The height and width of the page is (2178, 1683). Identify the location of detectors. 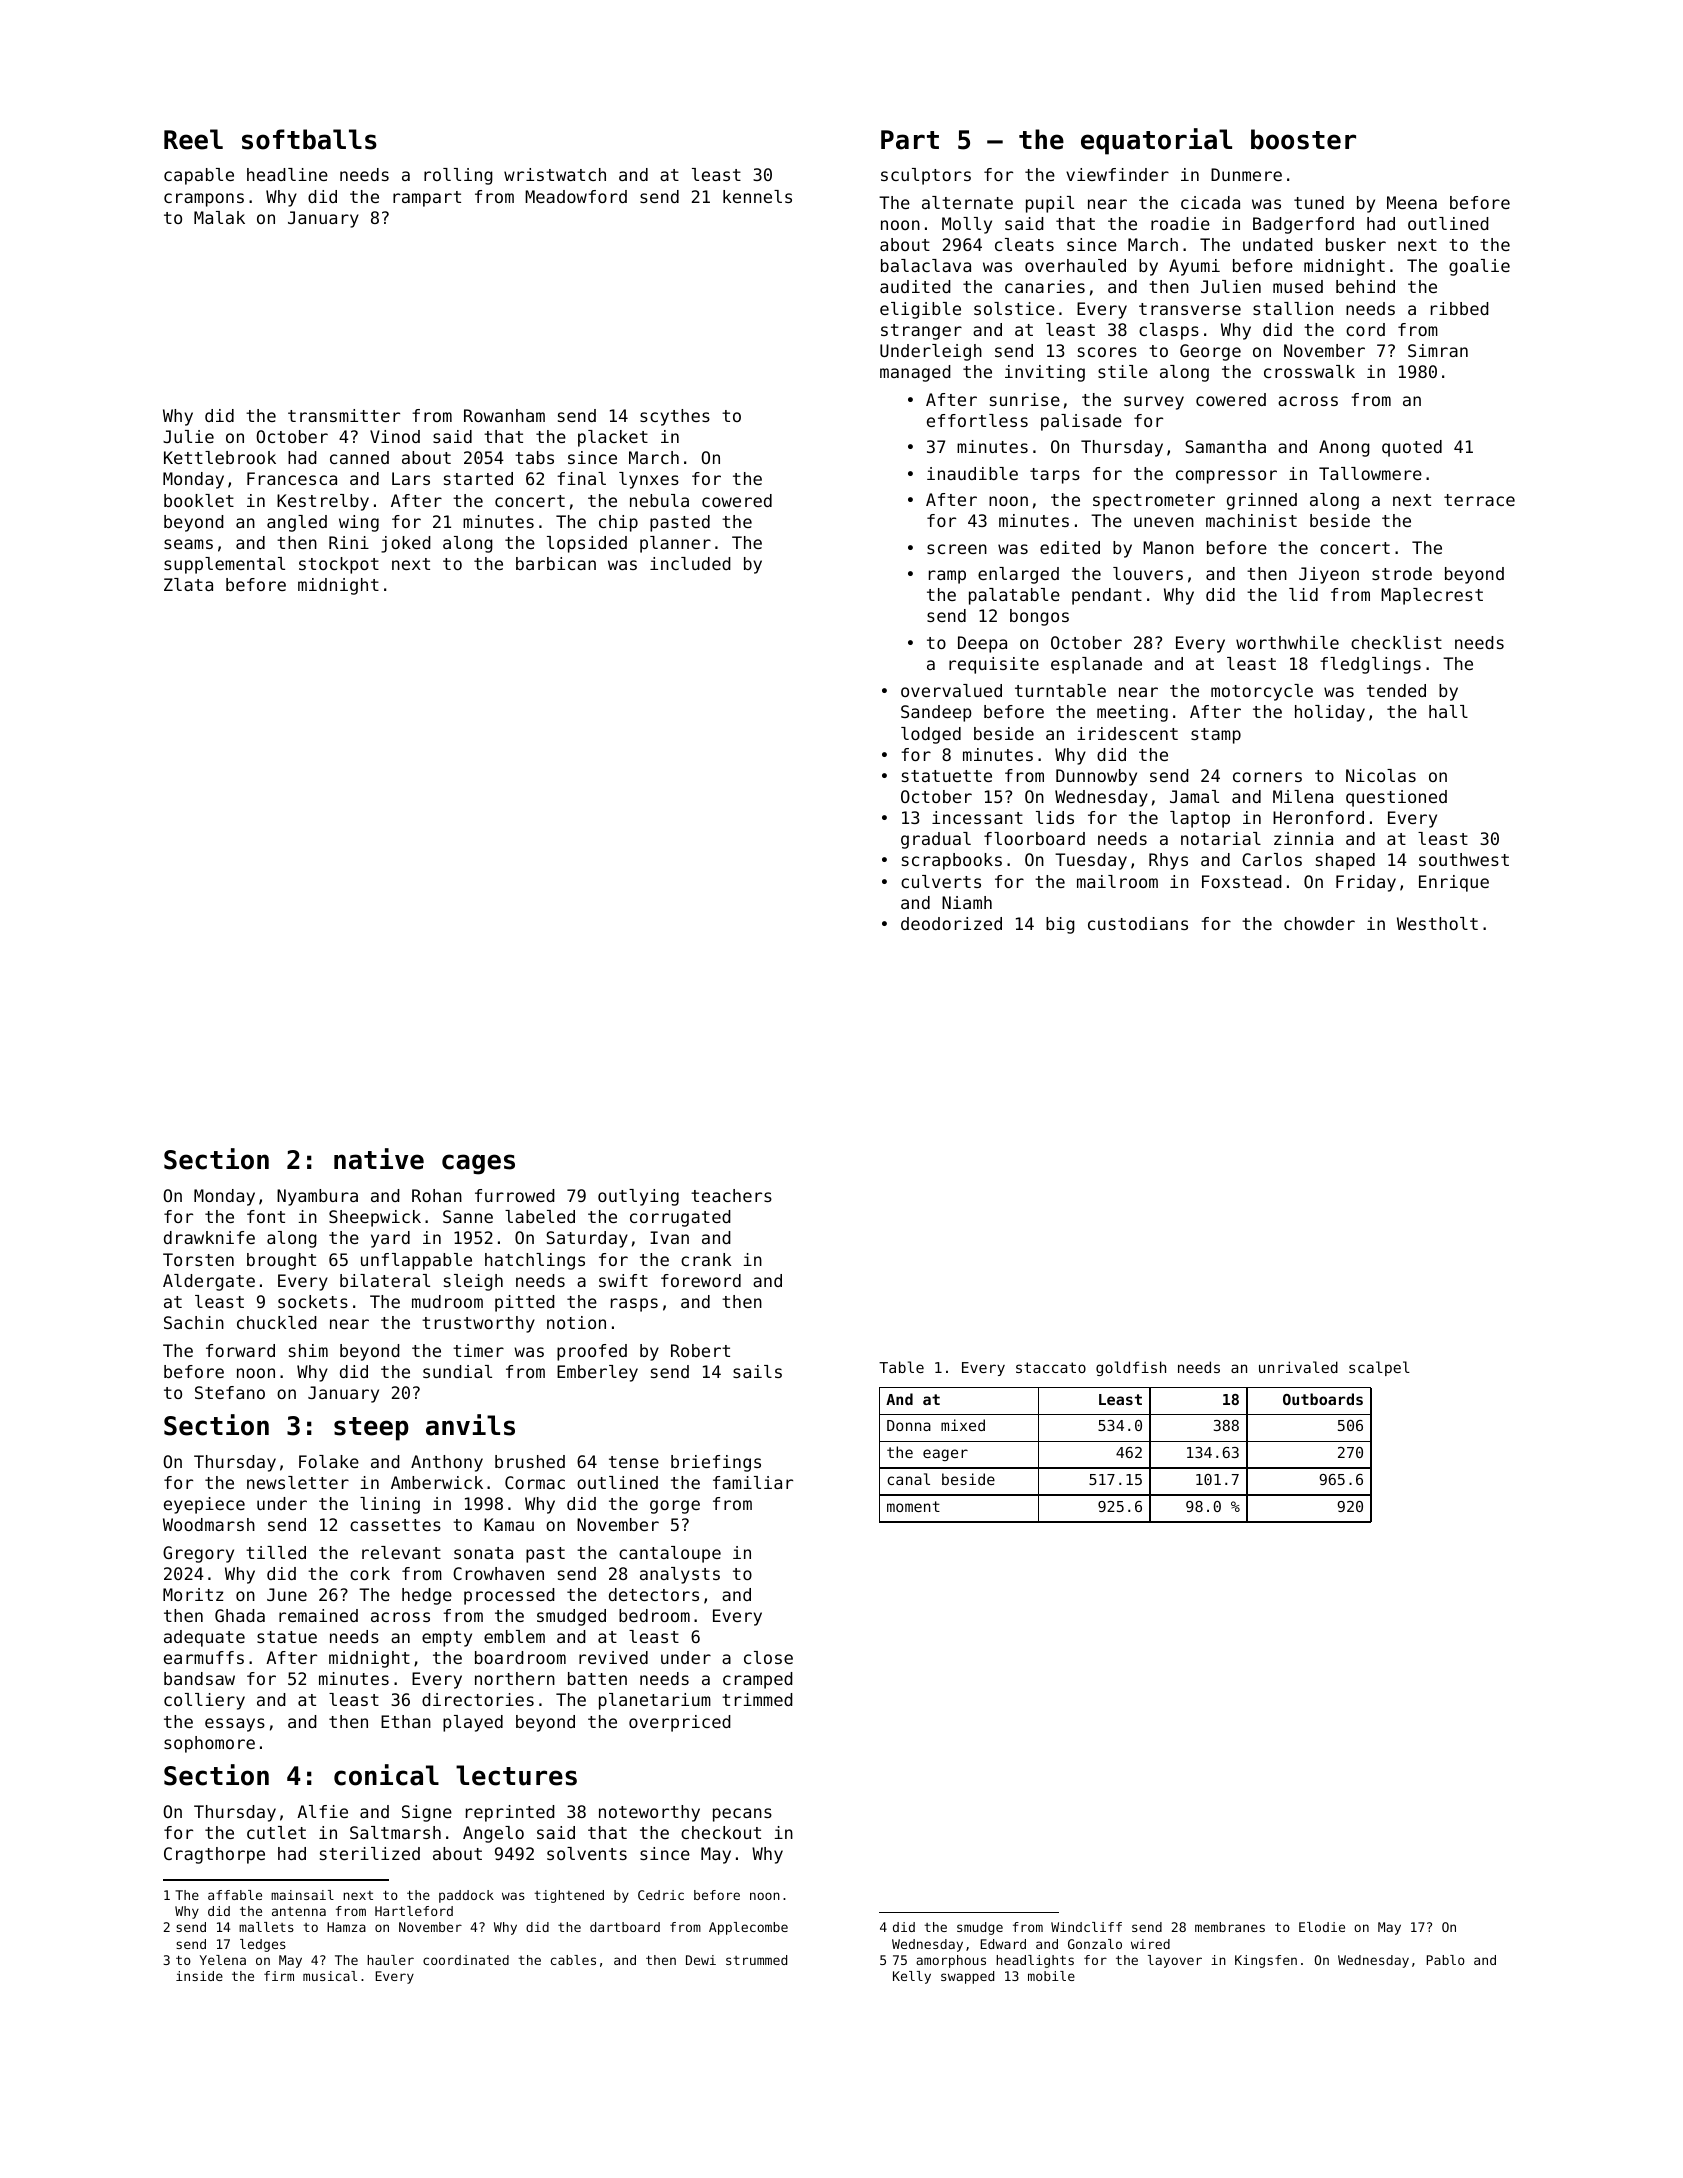
(654, 1594).
